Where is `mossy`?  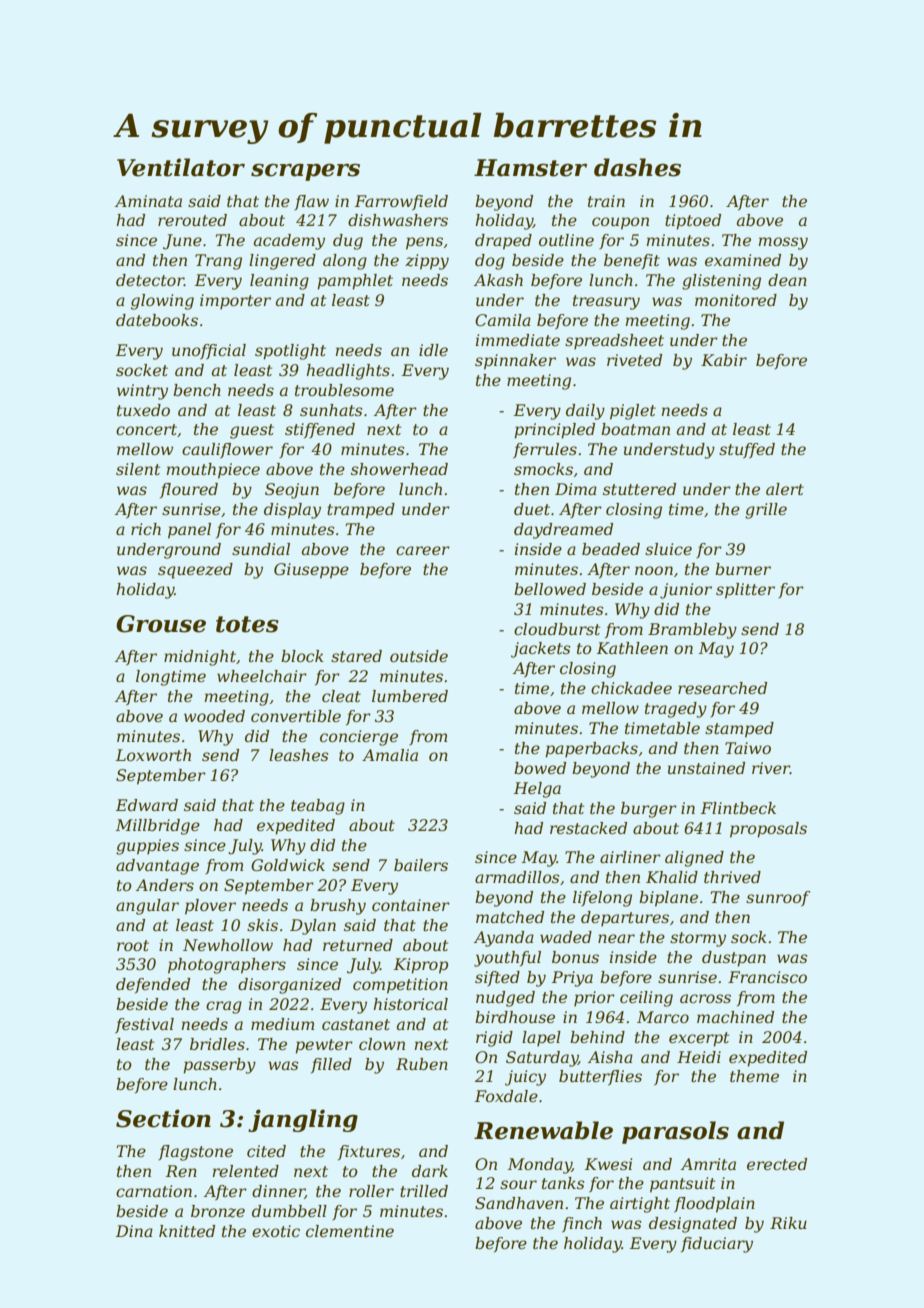
mossy is located at coordinates (783, 243).
